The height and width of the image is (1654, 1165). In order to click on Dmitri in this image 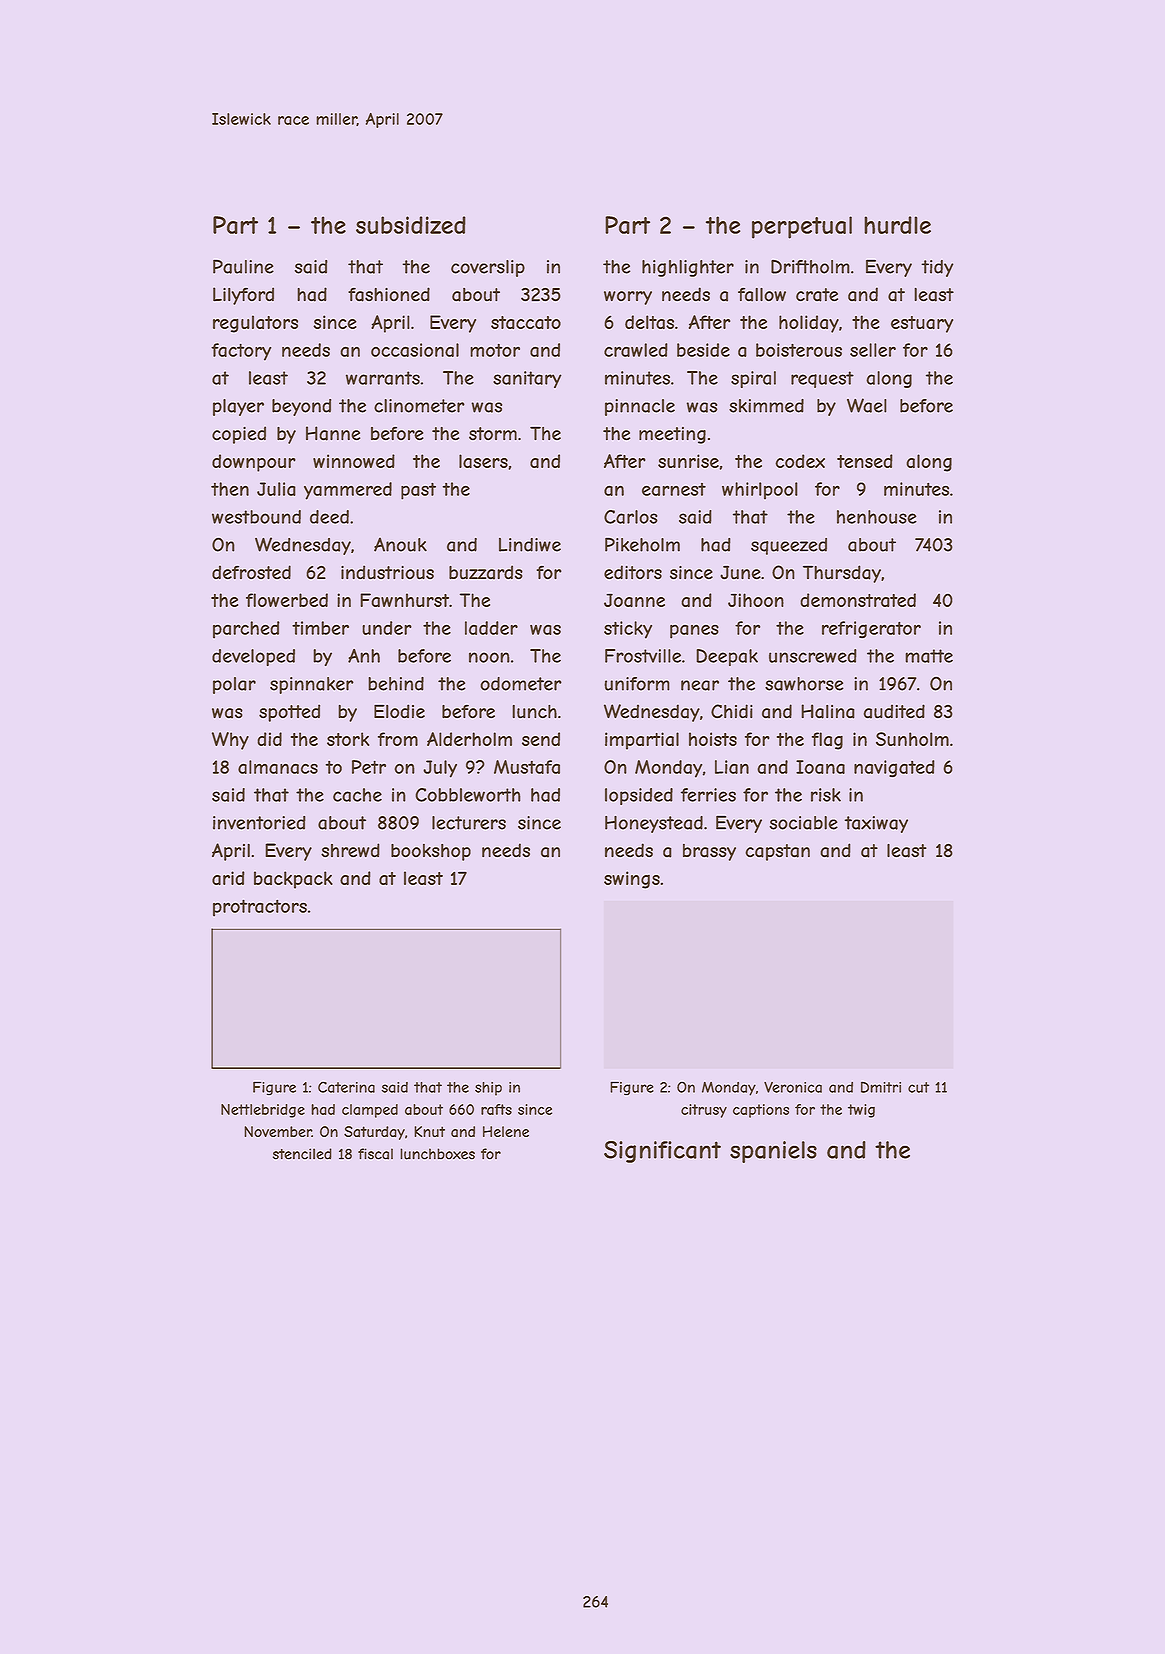, I will do `click(881, 1087)`.
